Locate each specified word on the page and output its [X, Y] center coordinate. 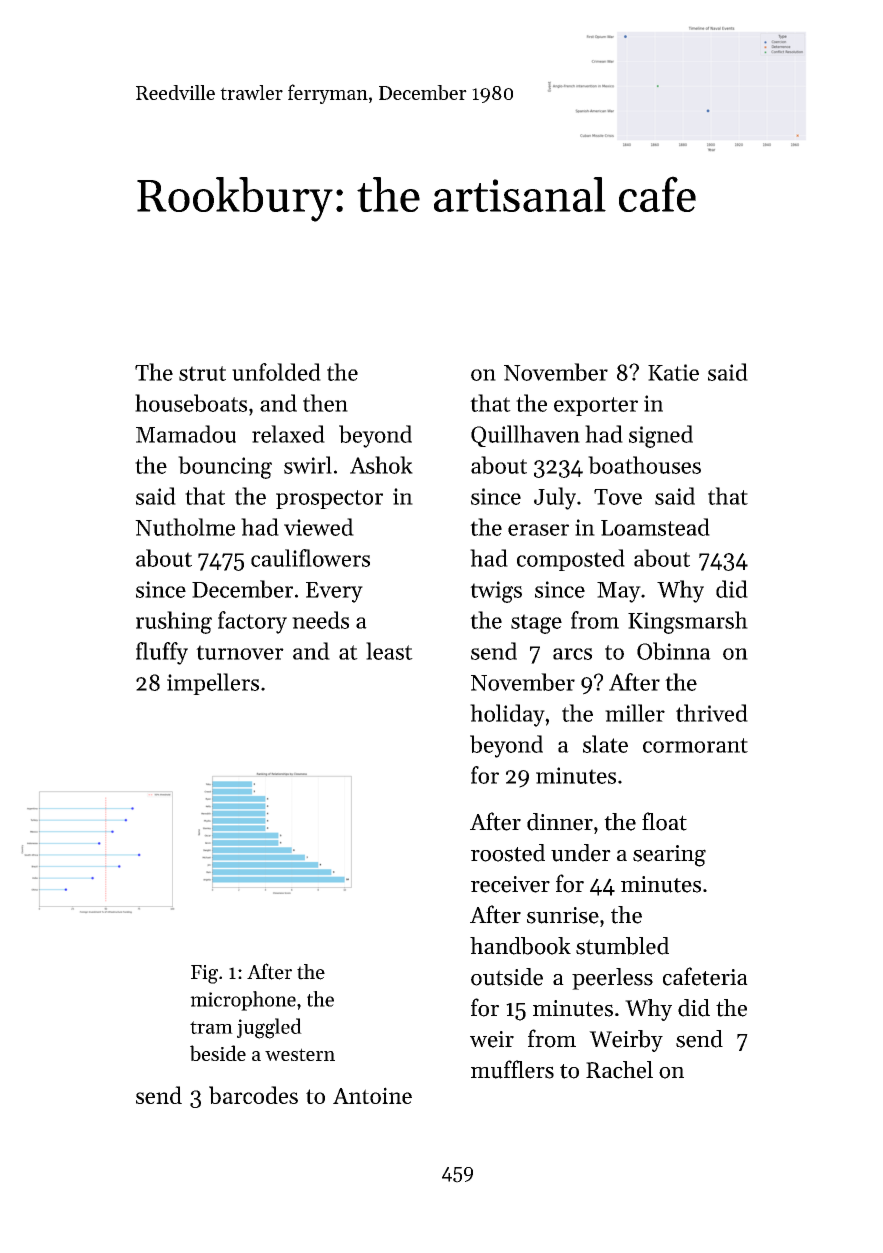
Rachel [619, 1070]
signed [661, 436]
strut [202, 373]
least [389, 651]
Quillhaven [525, 436]
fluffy [162, 653]
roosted [508, 853]
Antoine [372, 1095]
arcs [572, 654]
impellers [213, 684]
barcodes [253, 1095]
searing [669, 856]
